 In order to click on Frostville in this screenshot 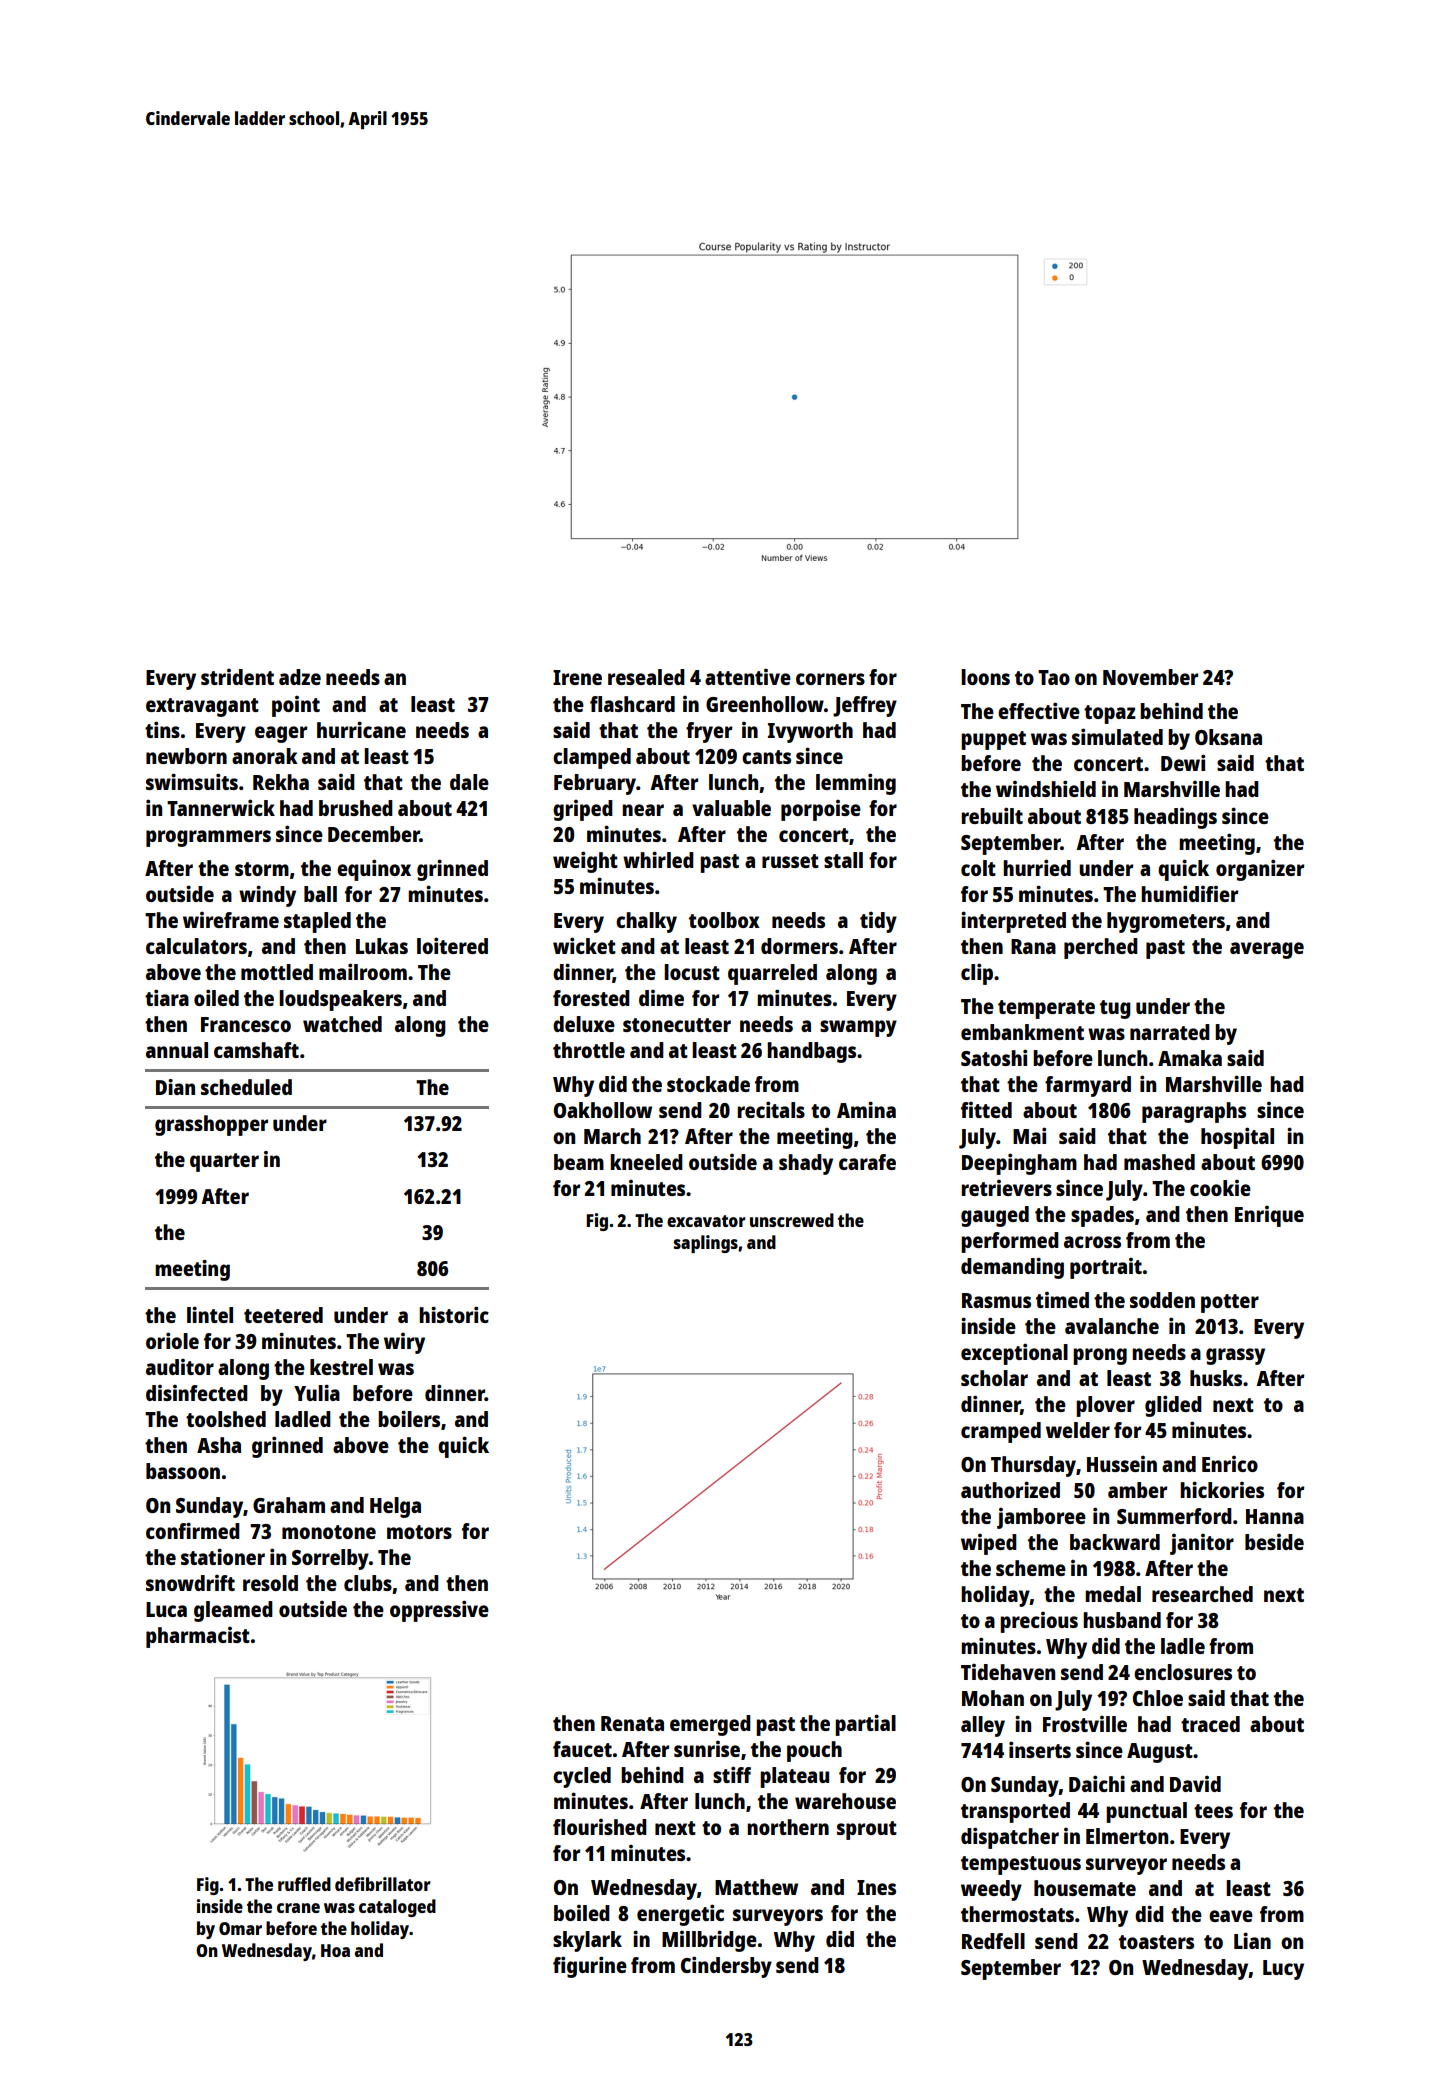, I will do `click(1085, 1724)`.
